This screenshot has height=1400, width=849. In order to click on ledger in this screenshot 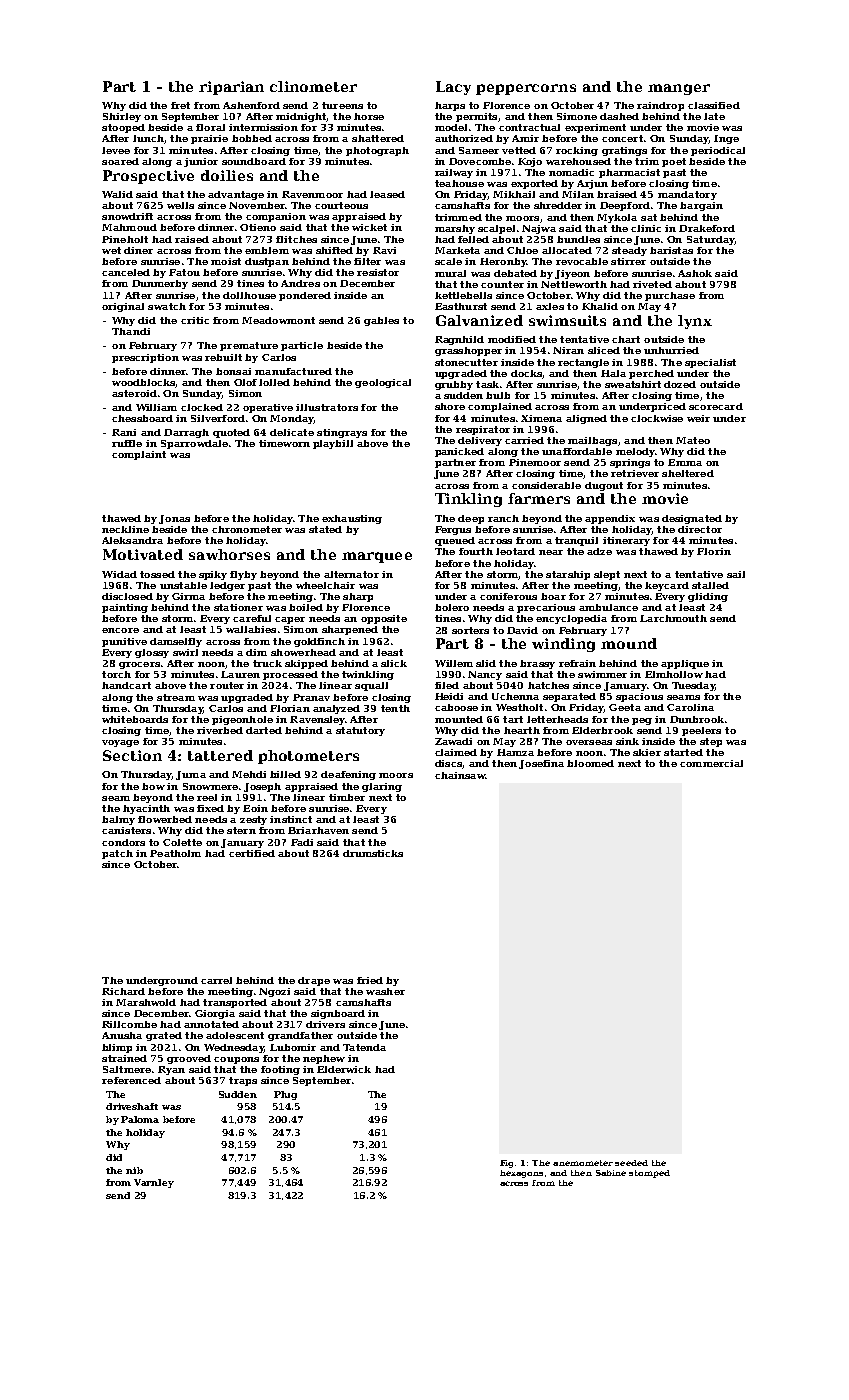, I will do `click(227, 586)`.
